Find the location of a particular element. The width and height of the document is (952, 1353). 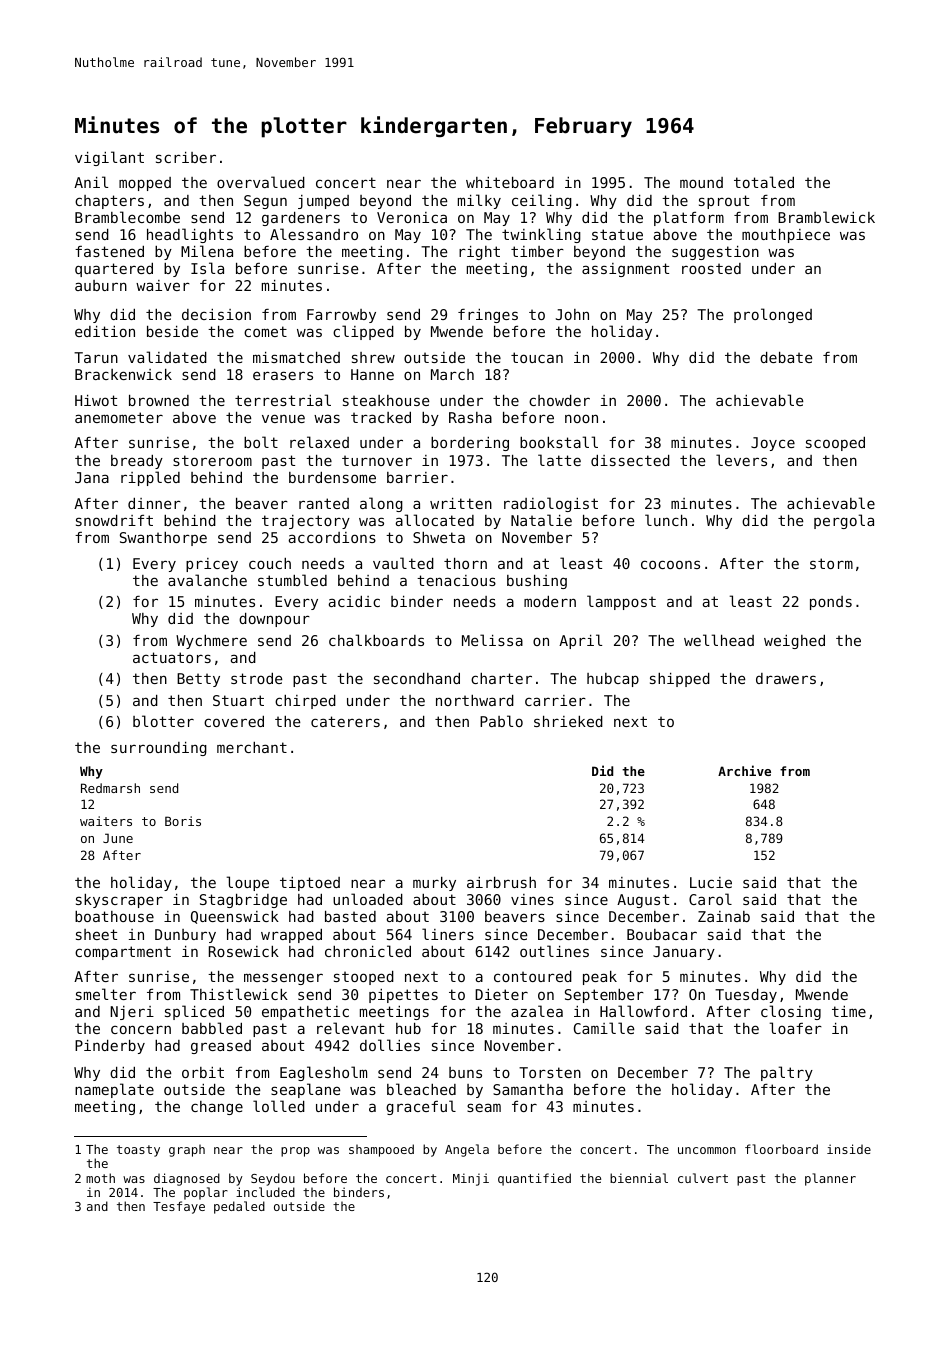

scooped is located at coordinates (835, 444).
